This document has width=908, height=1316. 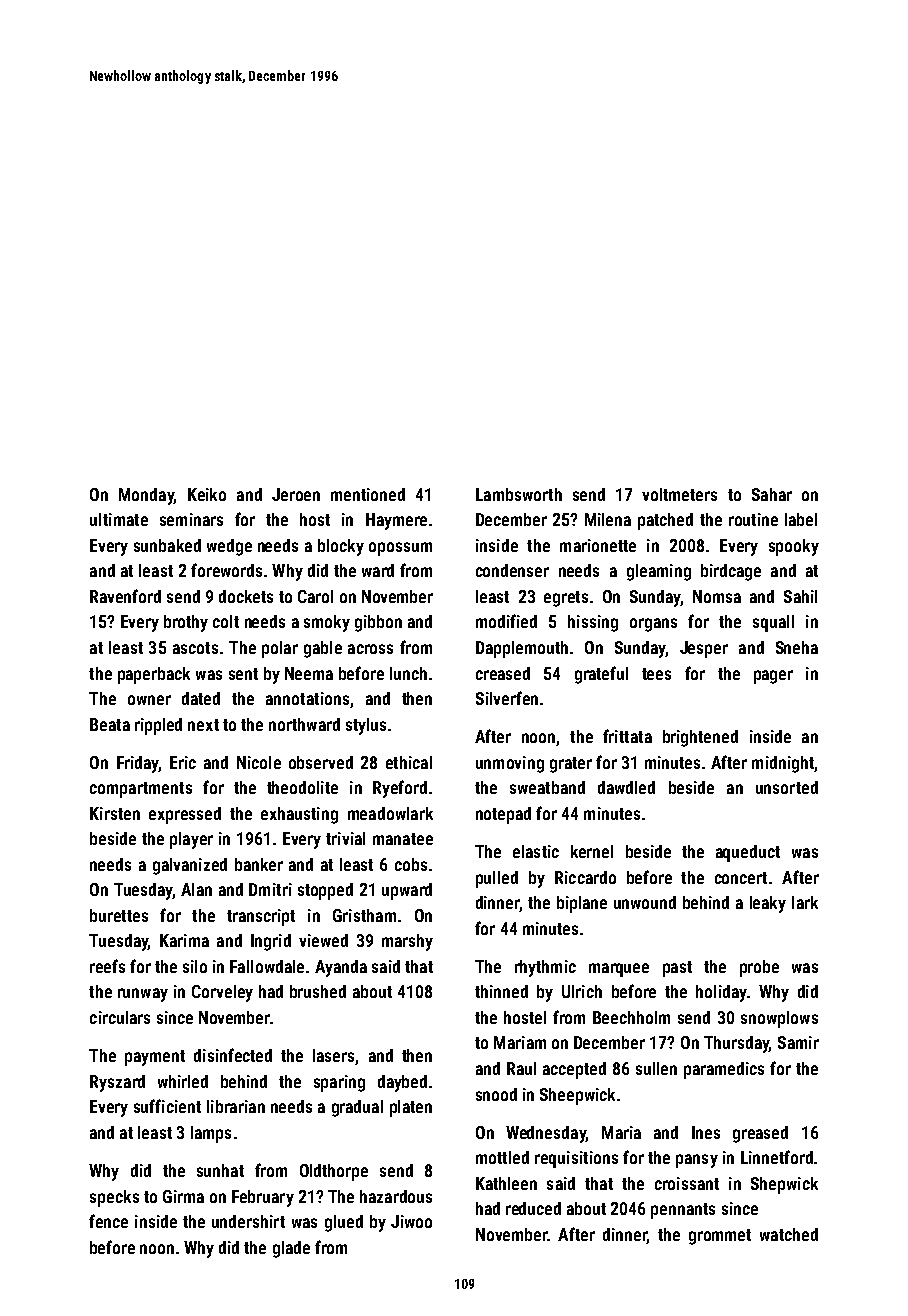 I want to click on reduced, so click(x=533, y=1208).
